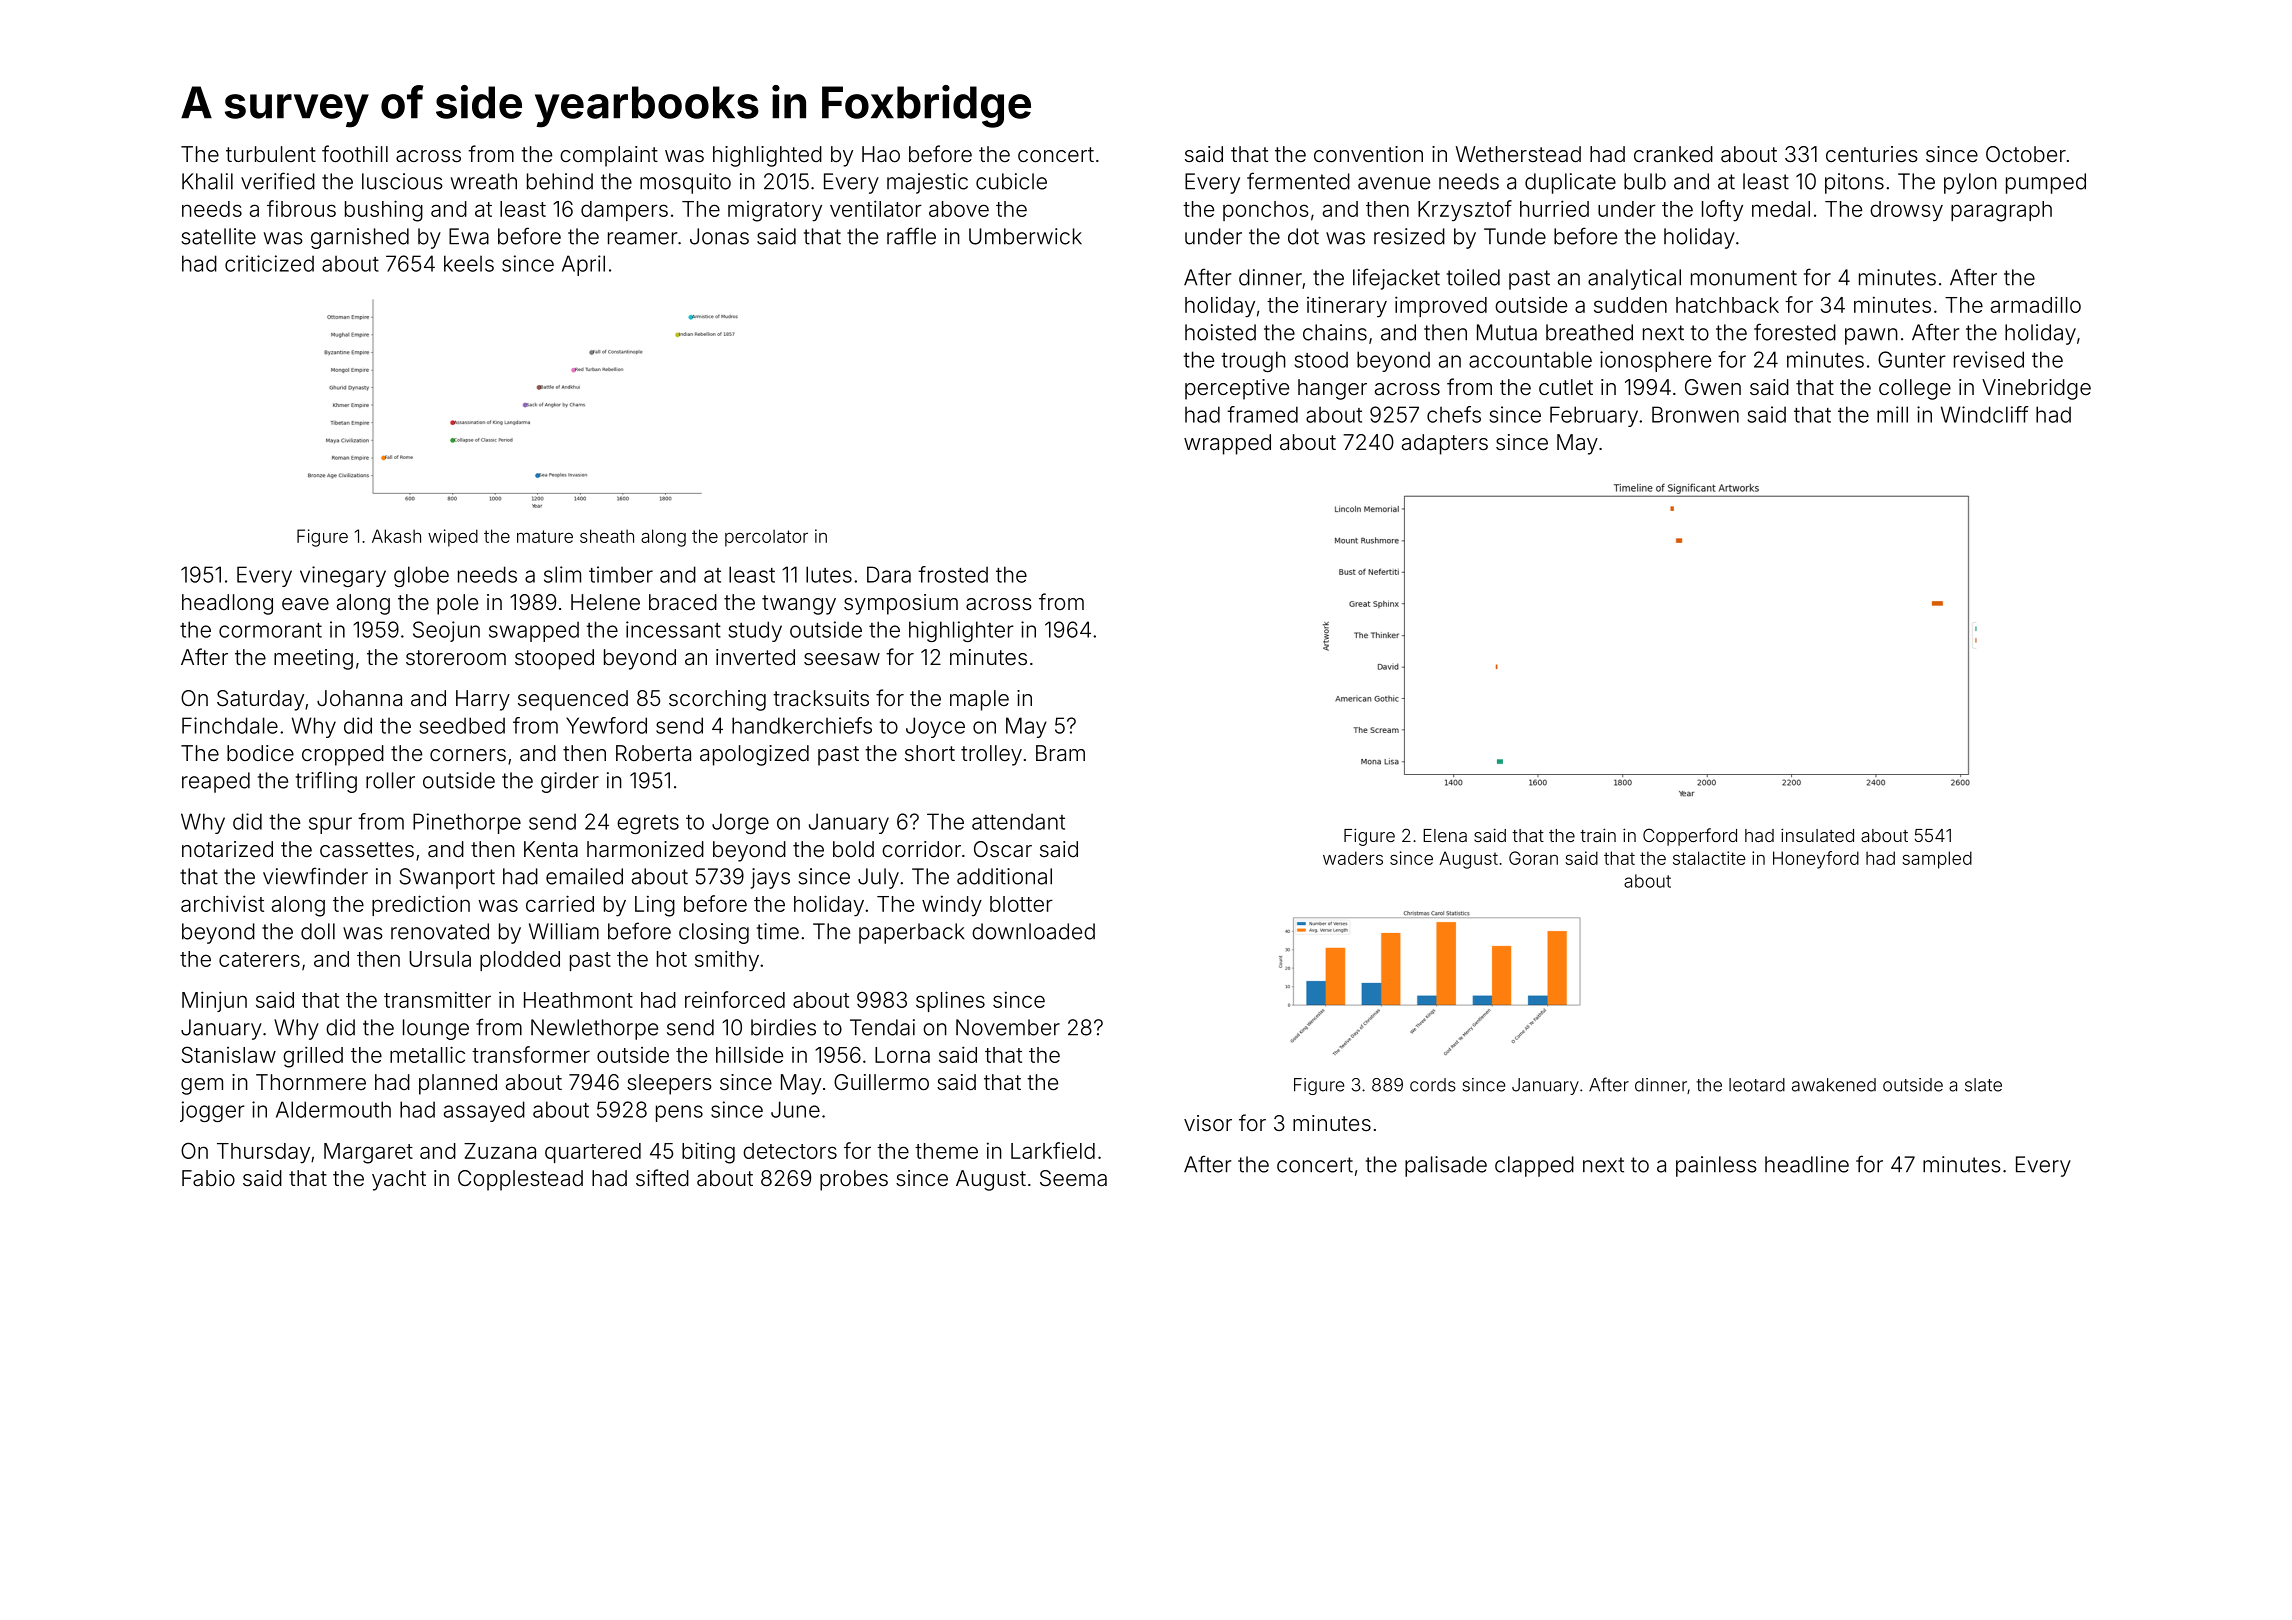 Image resolution: width=2292 pixels, height=1620 pixels. I want to click on cranked, so click(1673, 154).
